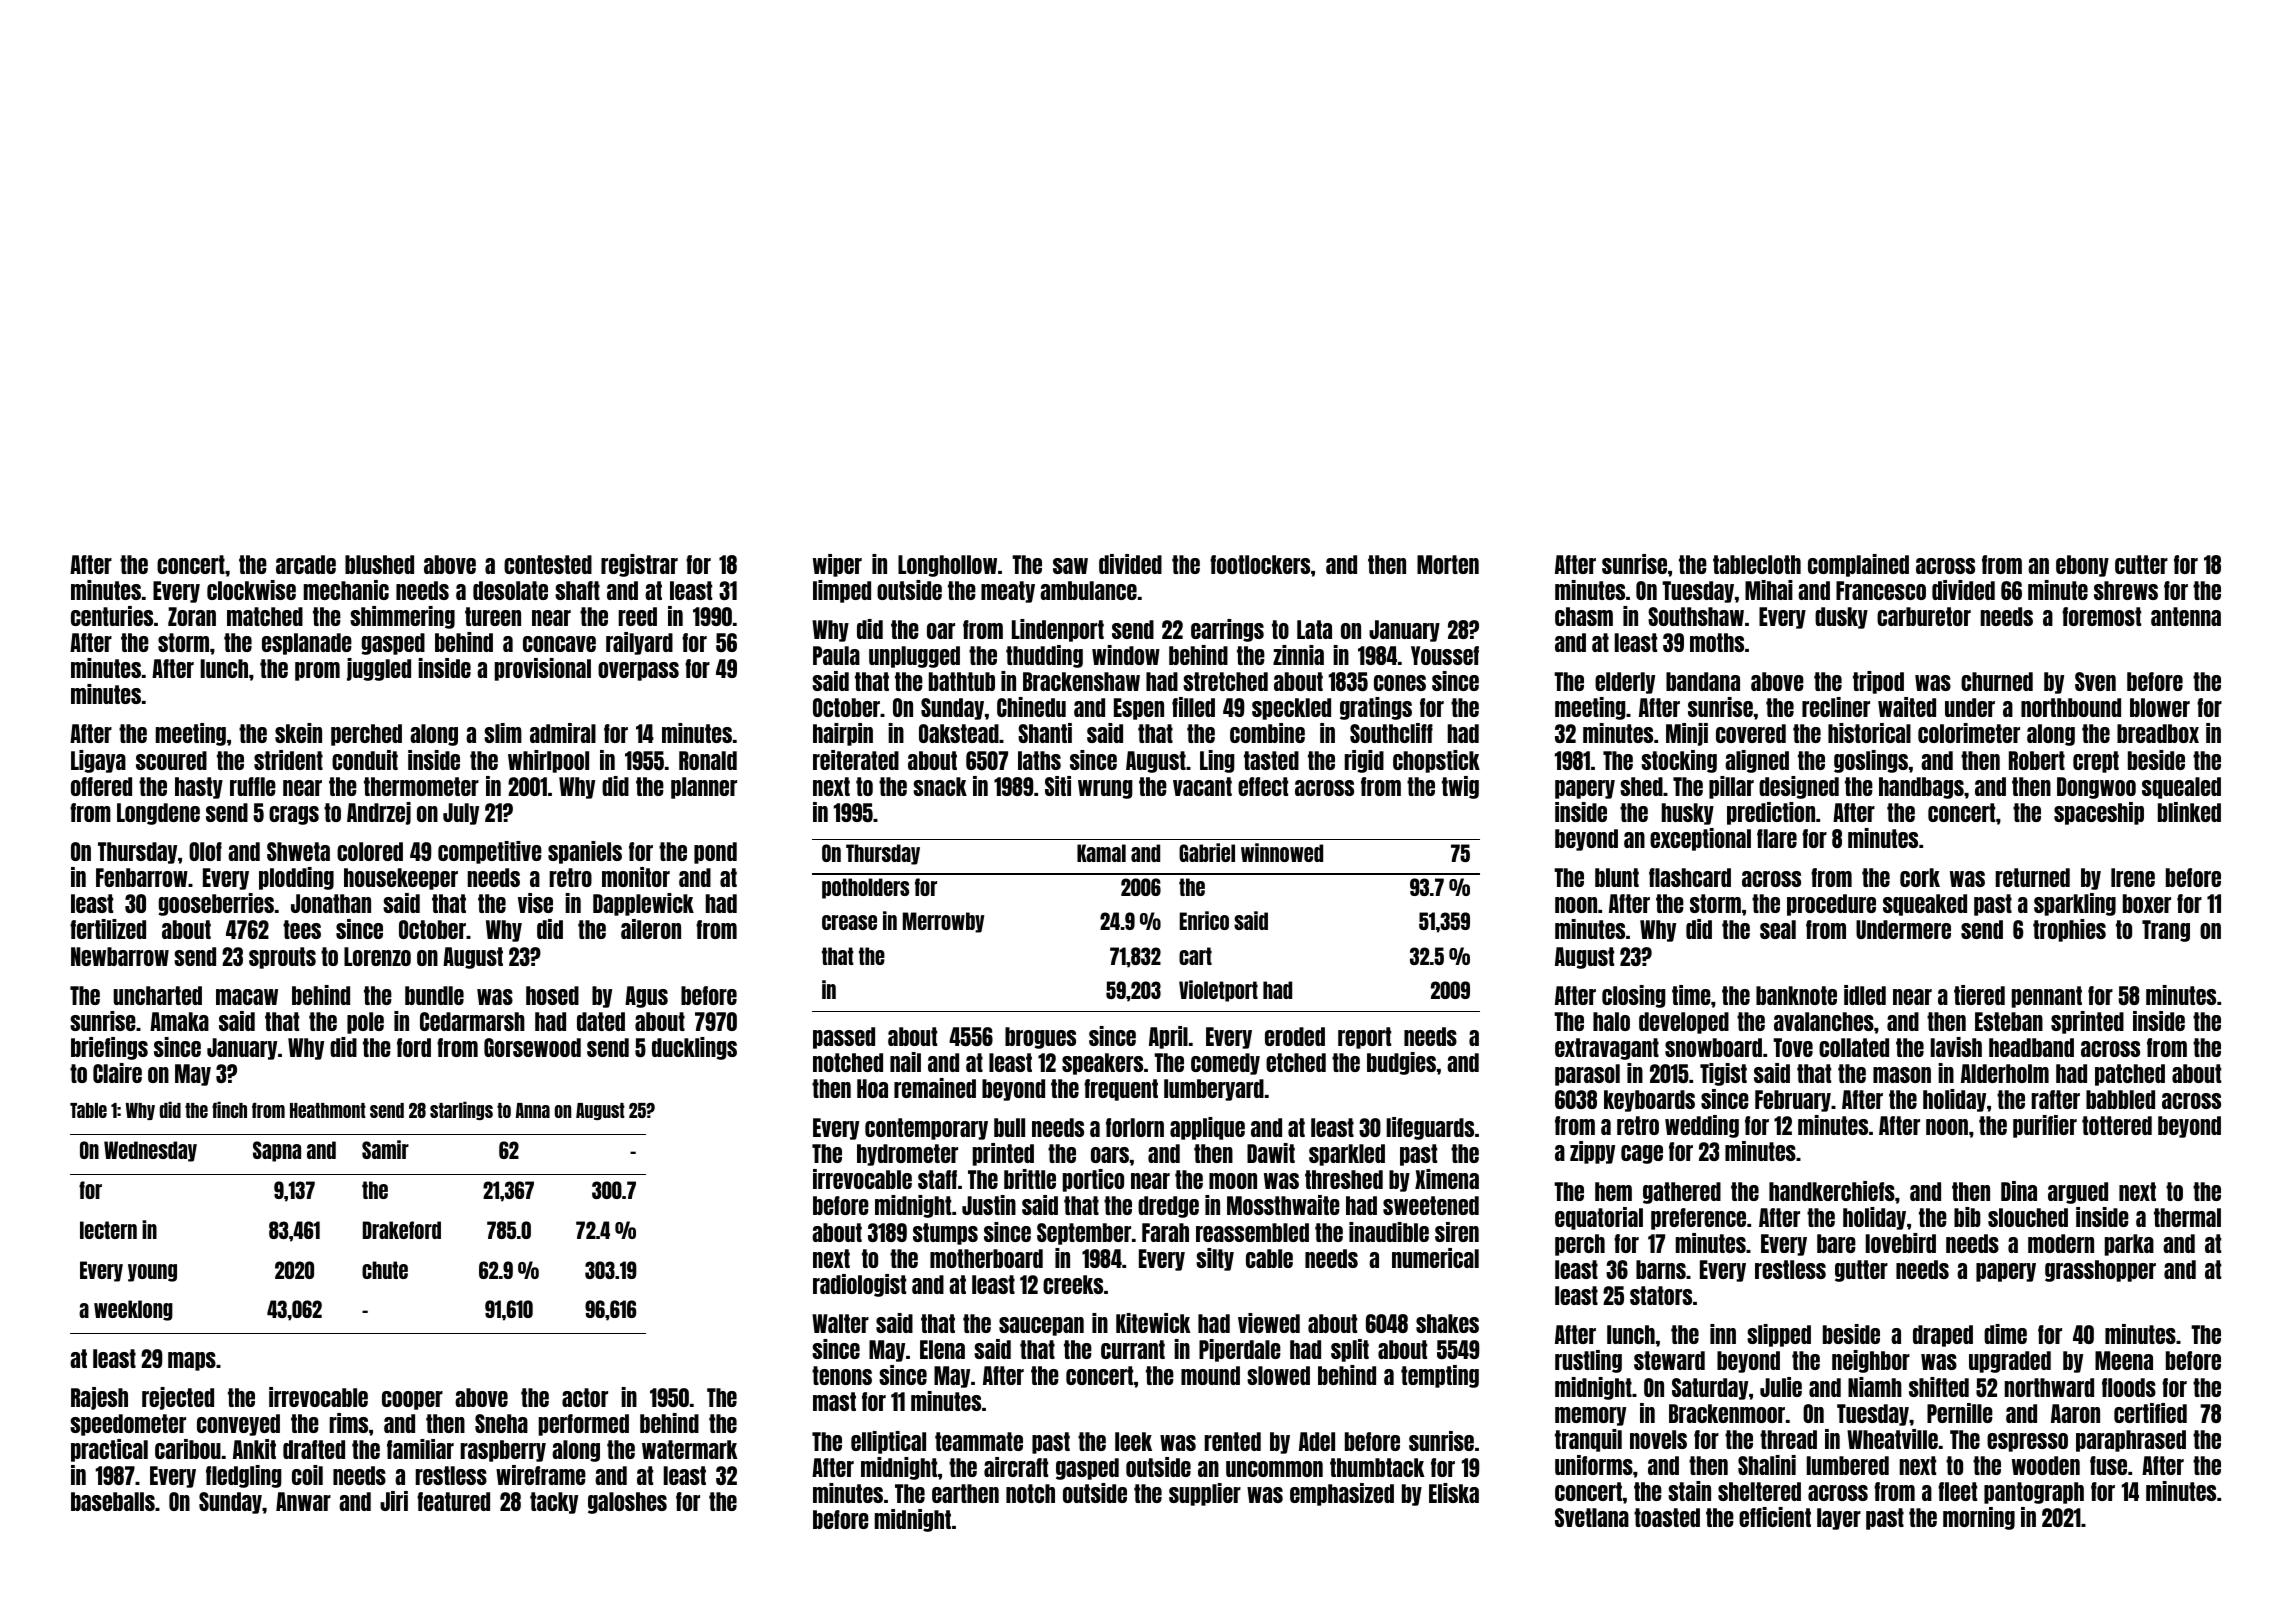 The width and height of the image is (2292, 1620). What do you see at coordinates (1347, 1155) in the image?
I see `sparkled` at bounding box center [1347, 1155].
